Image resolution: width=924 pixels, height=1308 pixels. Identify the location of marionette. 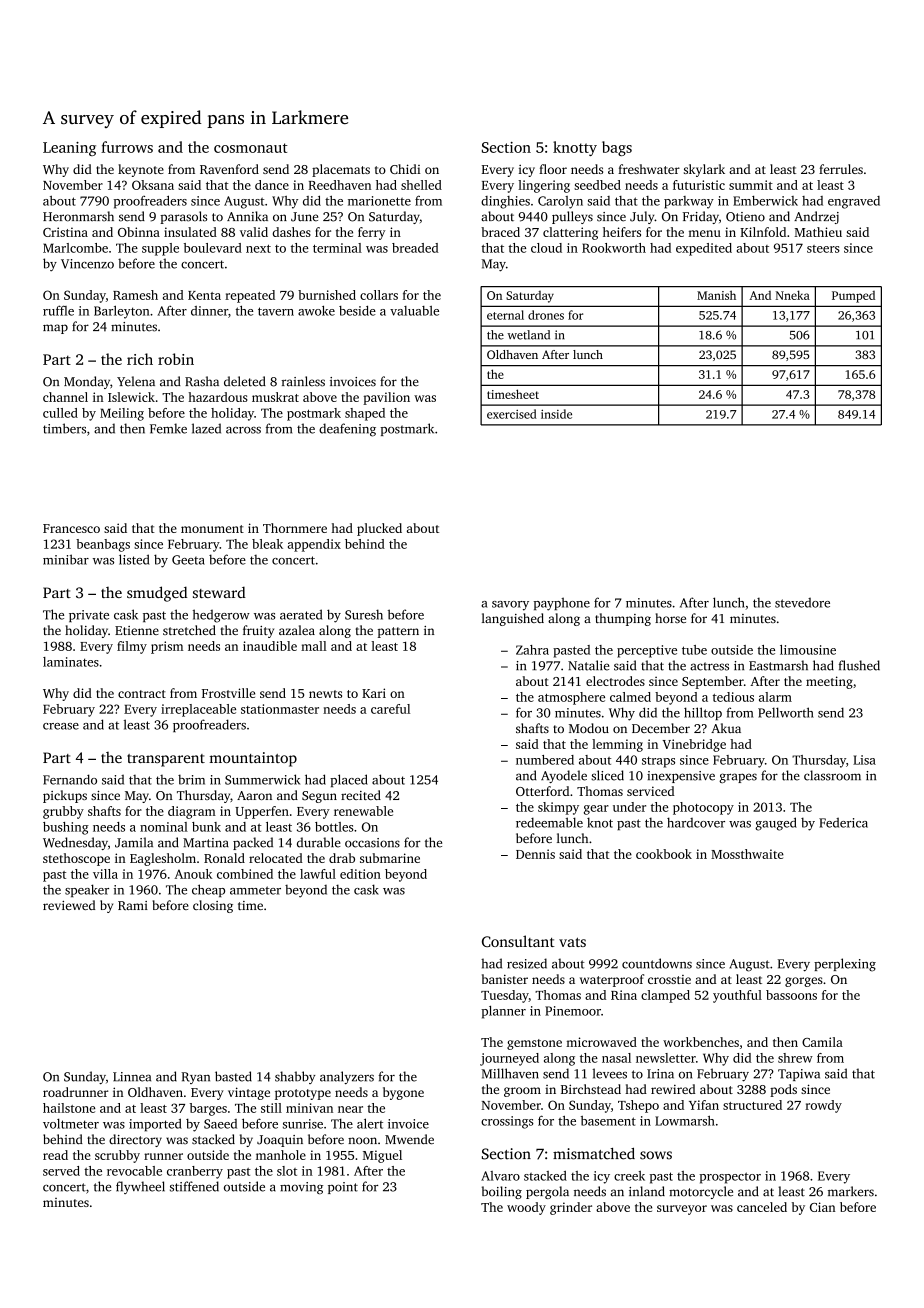
(379, 201).
